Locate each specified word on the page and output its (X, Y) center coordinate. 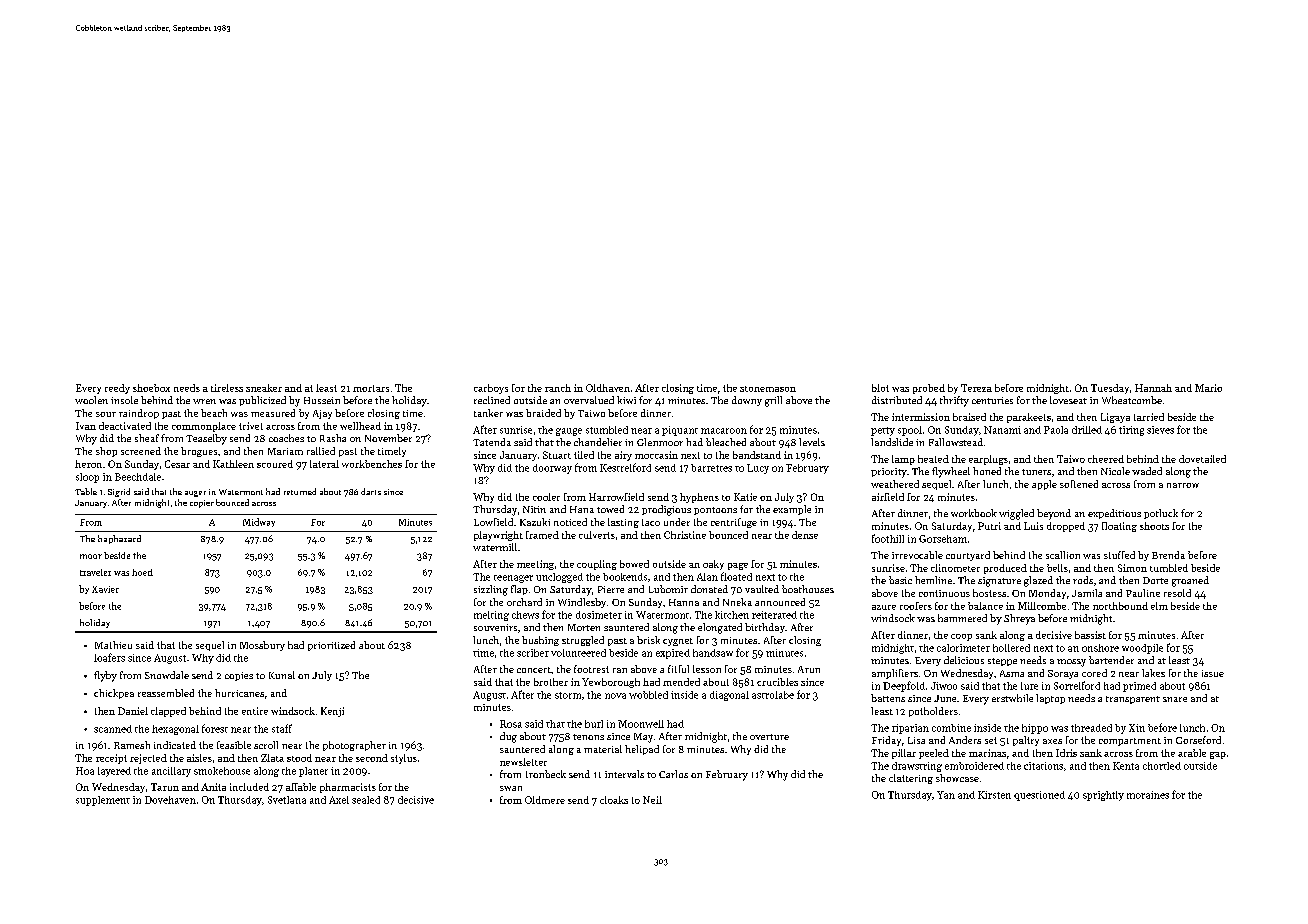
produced (1005, 569)
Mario (1208, 388)
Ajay (322, 414)
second (372, 758)
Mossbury (262, 646)
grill (773, 401)
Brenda (1168, 555)
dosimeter (599, 615)
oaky (713, 565)
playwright (498, 536)
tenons (588, 737)
